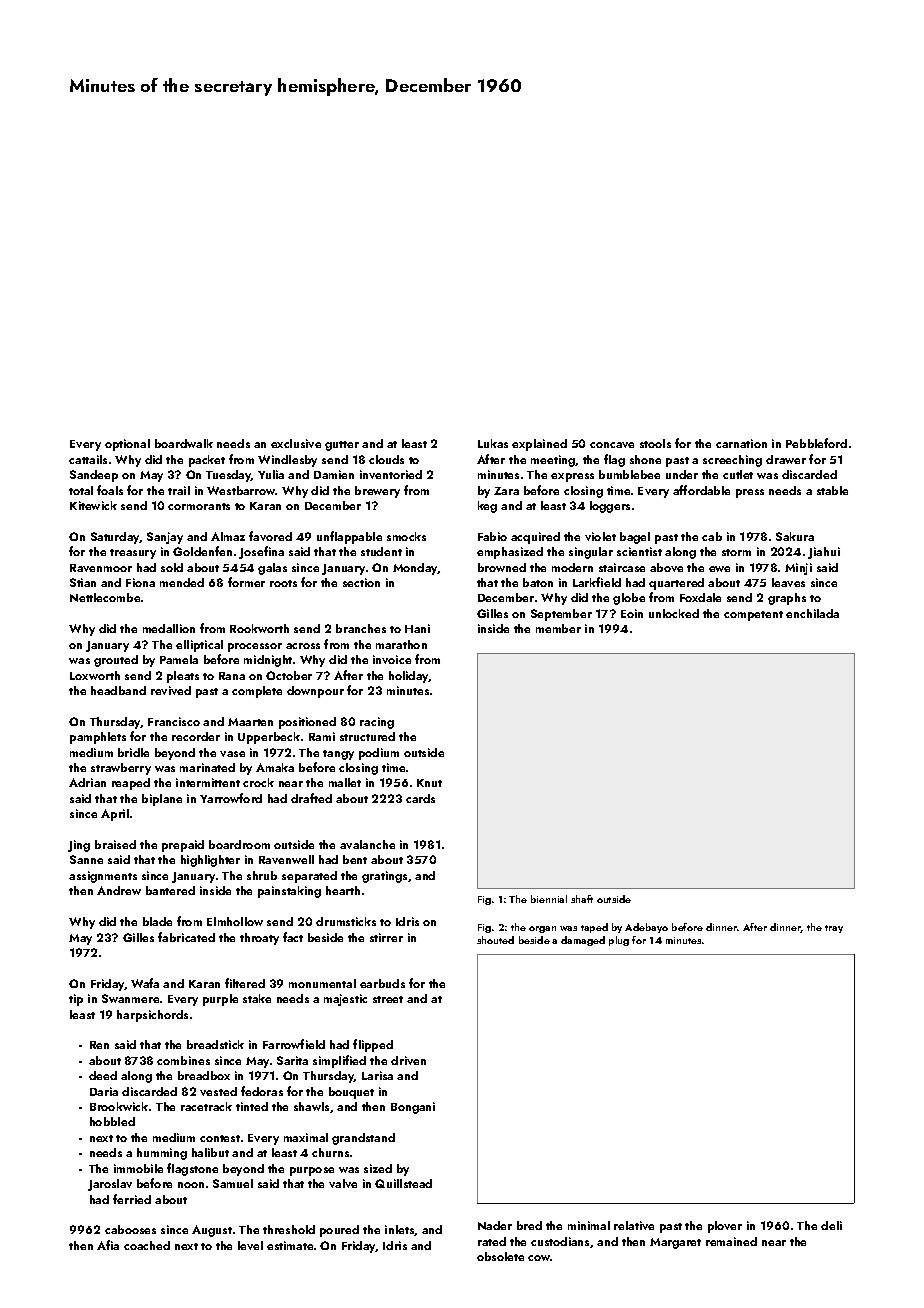 This document has width=924, height=1308. Describe the element at coordinates (220, 1000) in the document. I see `purple` at that location.
